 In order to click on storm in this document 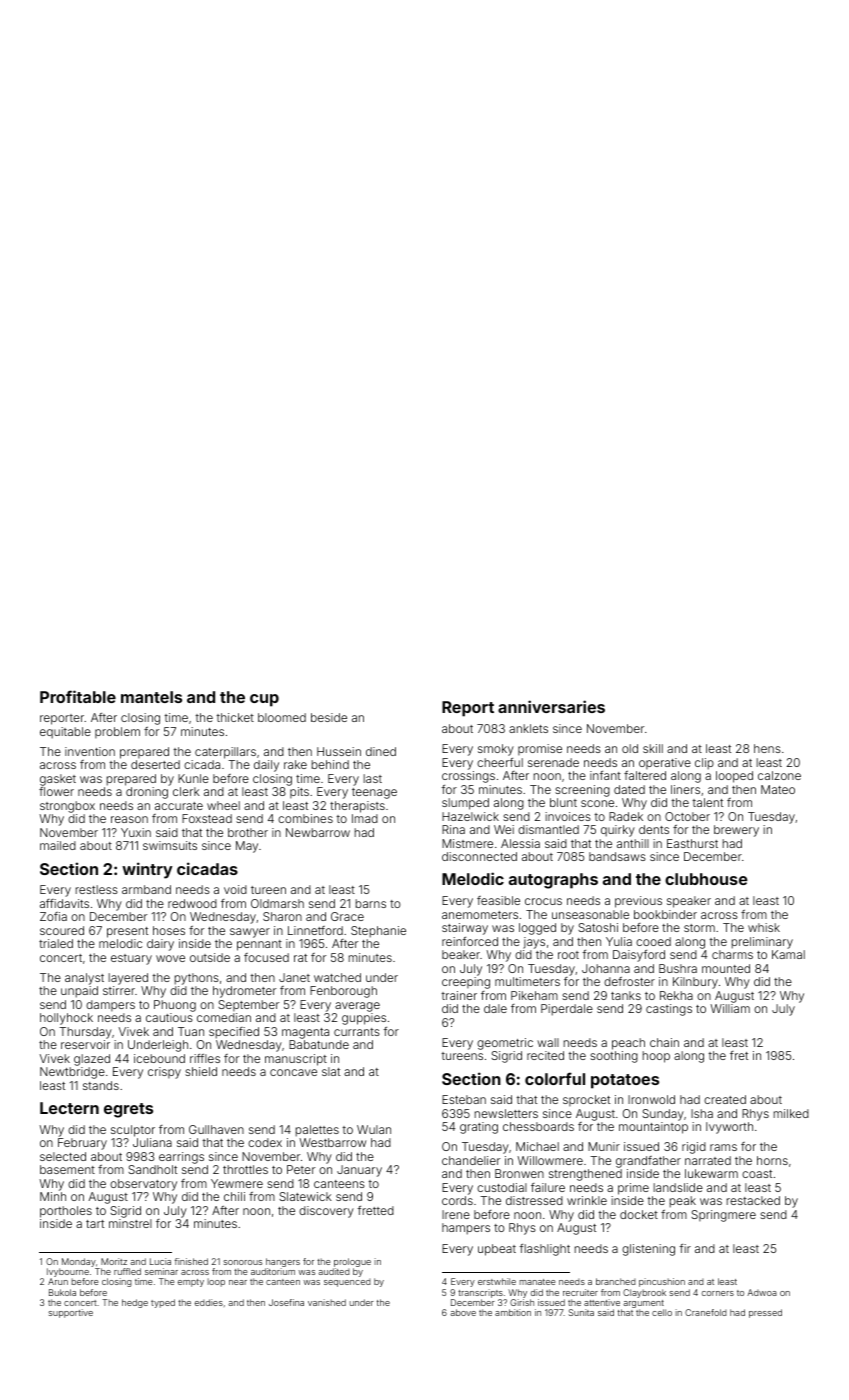, I will do `click(699, 928)`.
